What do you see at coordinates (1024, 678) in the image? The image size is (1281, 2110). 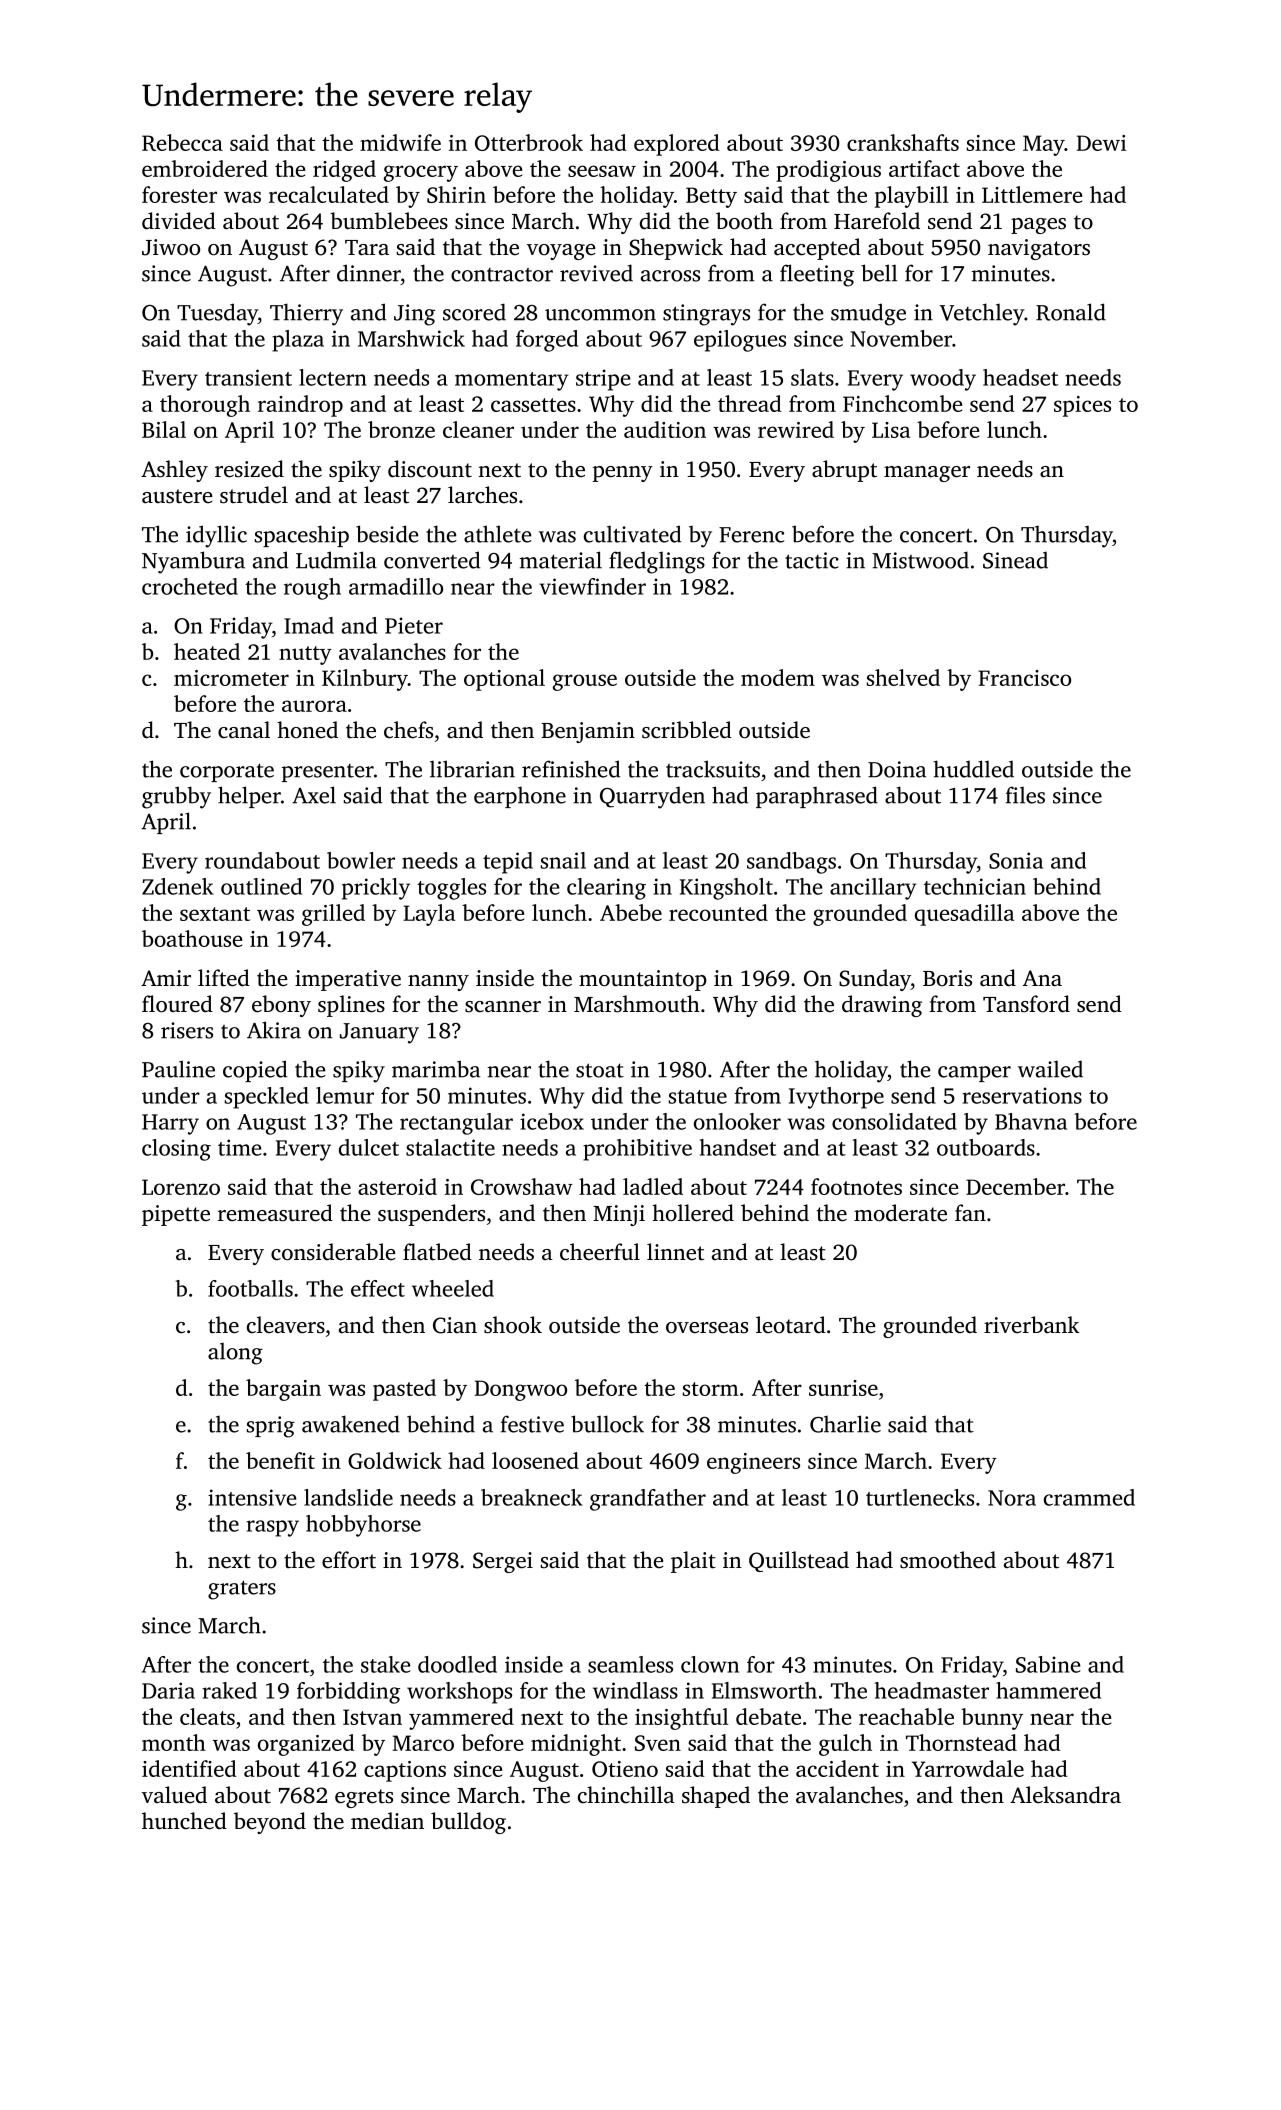 I see `Francisco` at bounding box center [1024, 678].
